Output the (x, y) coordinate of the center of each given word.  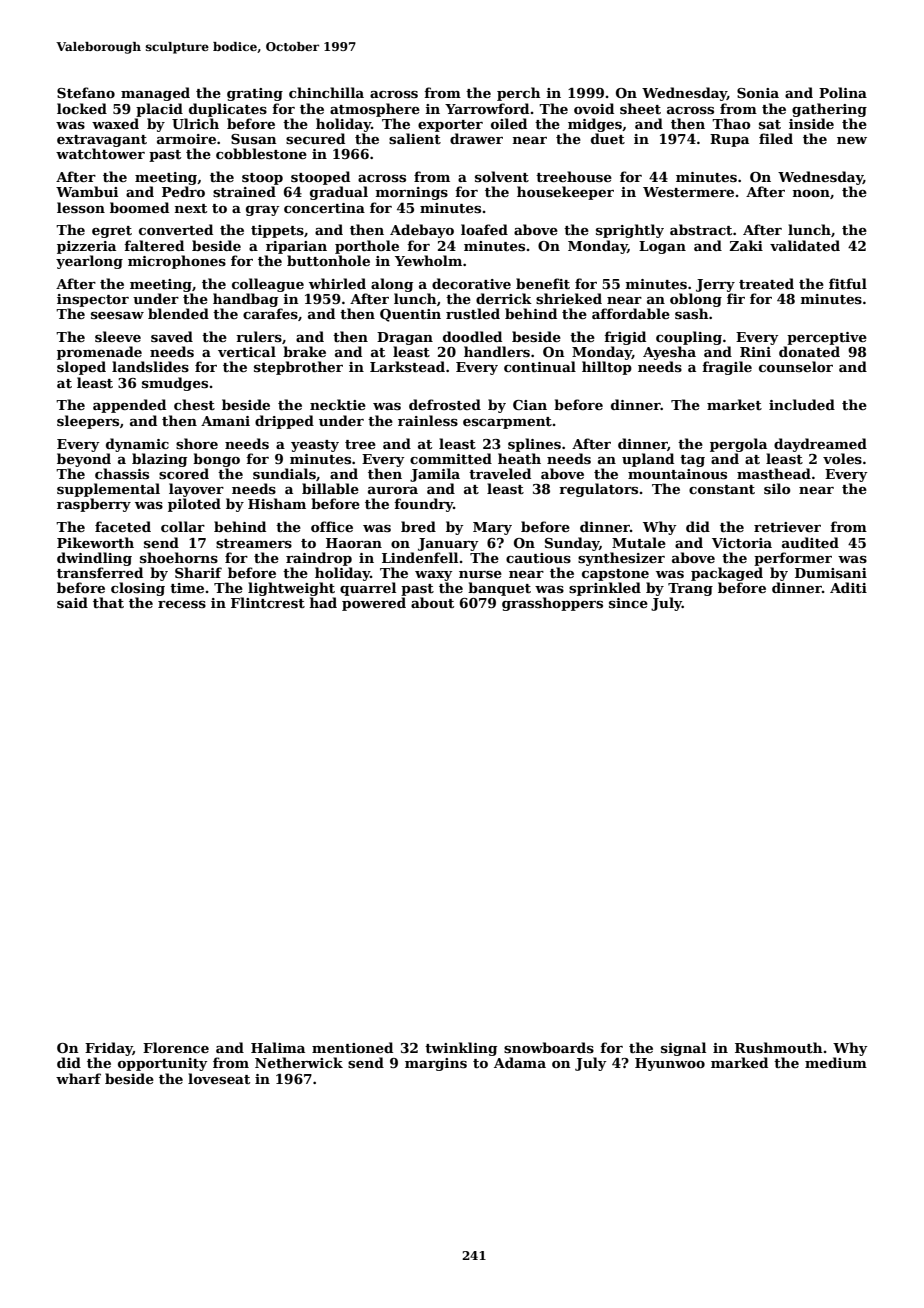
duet (608, 138)
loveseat (219, 1078)
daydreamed (820, 445)
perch (519, 94)
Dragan (405, 338)
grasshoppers (552, 604)
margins (436, 1064)
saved (172, 336)
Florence (176, 1047)
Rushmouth (779, 1047)
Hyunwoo (670, 1064)
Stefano (86, 92)
